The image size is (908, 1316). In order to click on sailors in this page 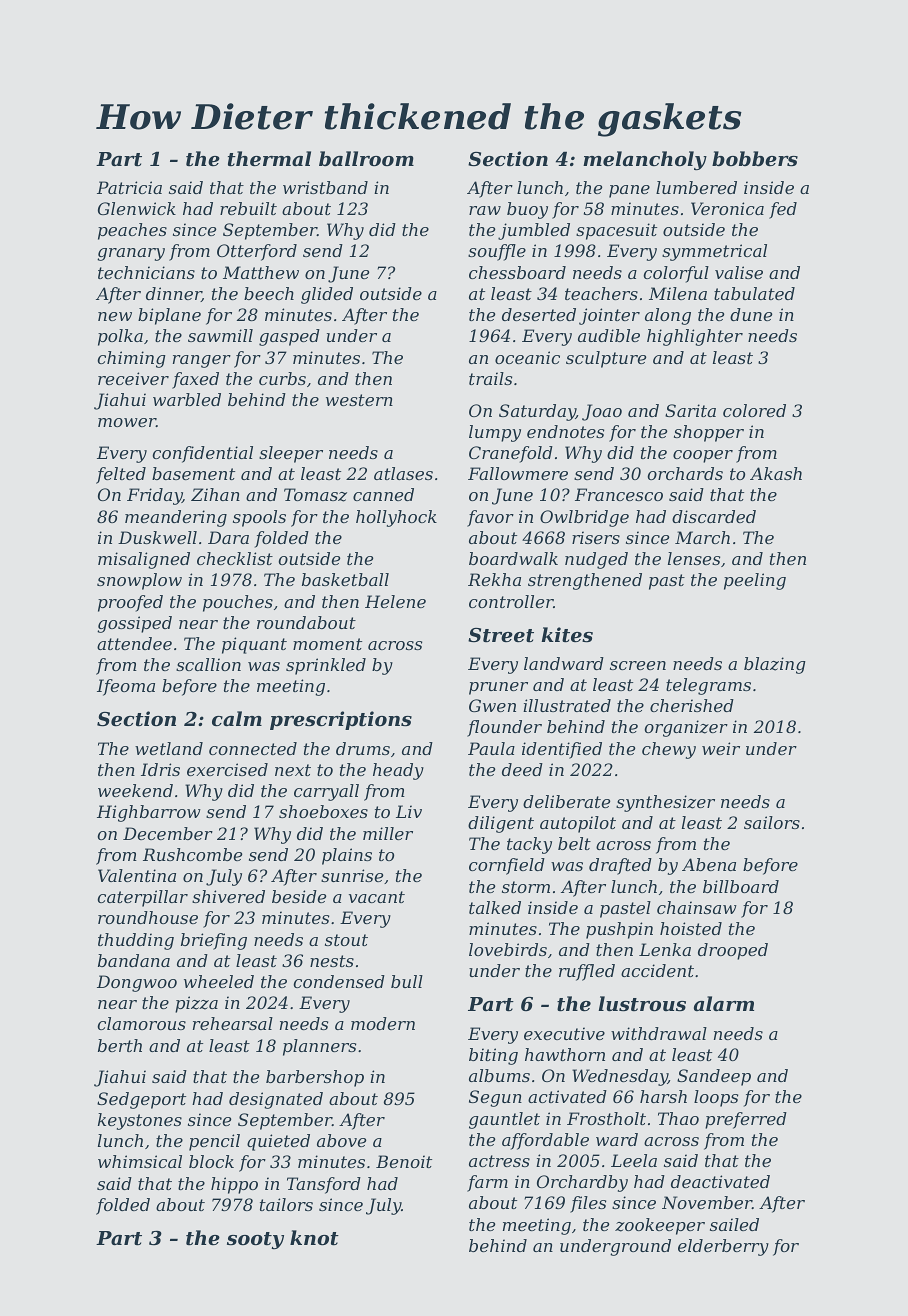, I will do `click(772, 822)`.
